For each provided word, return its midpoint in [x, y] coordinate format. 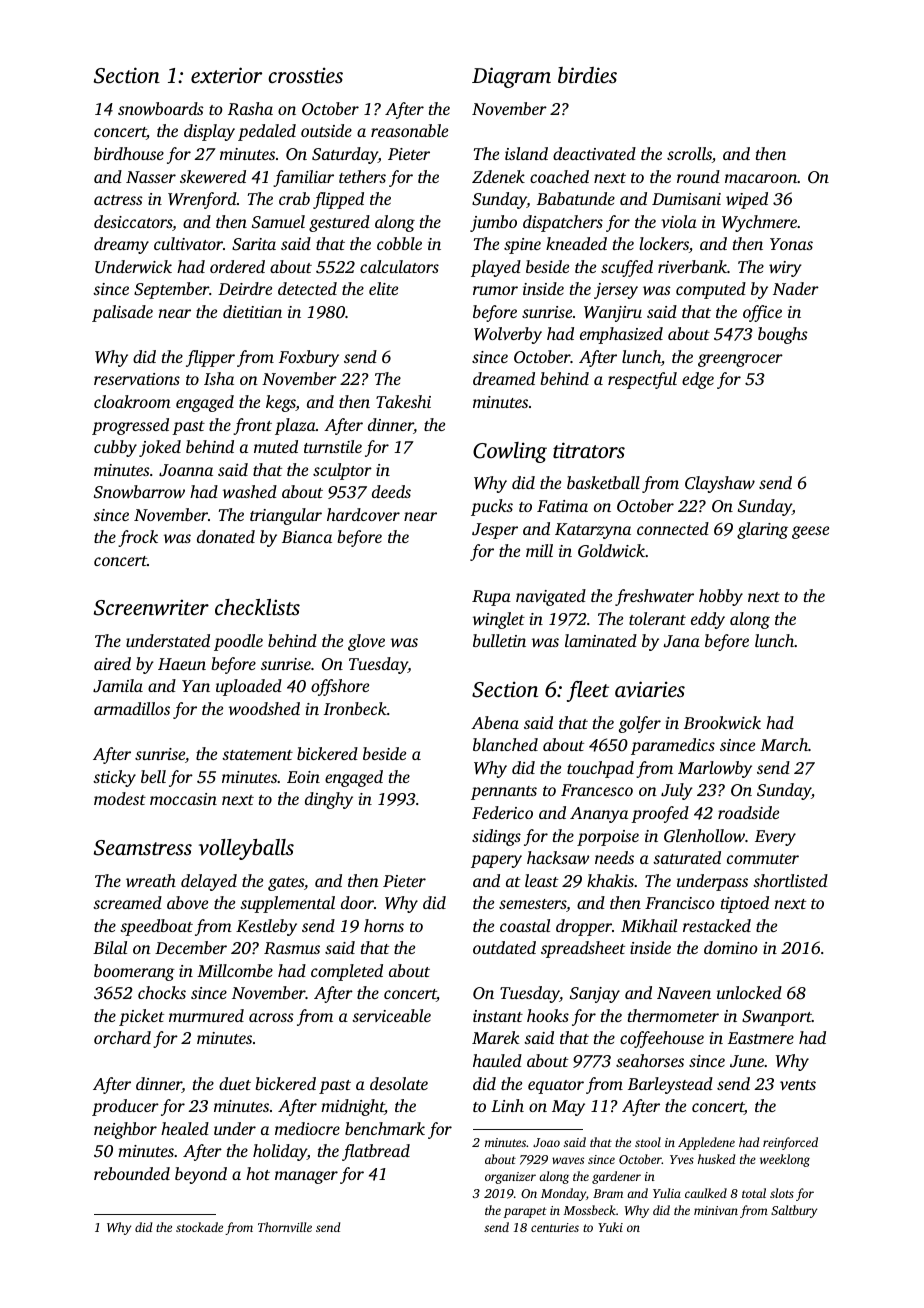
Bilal [110, 947]
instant [498, 1016]
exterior [226, 75]
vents [798, 1085]
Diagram [511, 77]
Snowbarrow [139, 492]
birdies [587, 75]
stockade [199, 1227]
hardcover [363, 514]
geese [810, 532]
